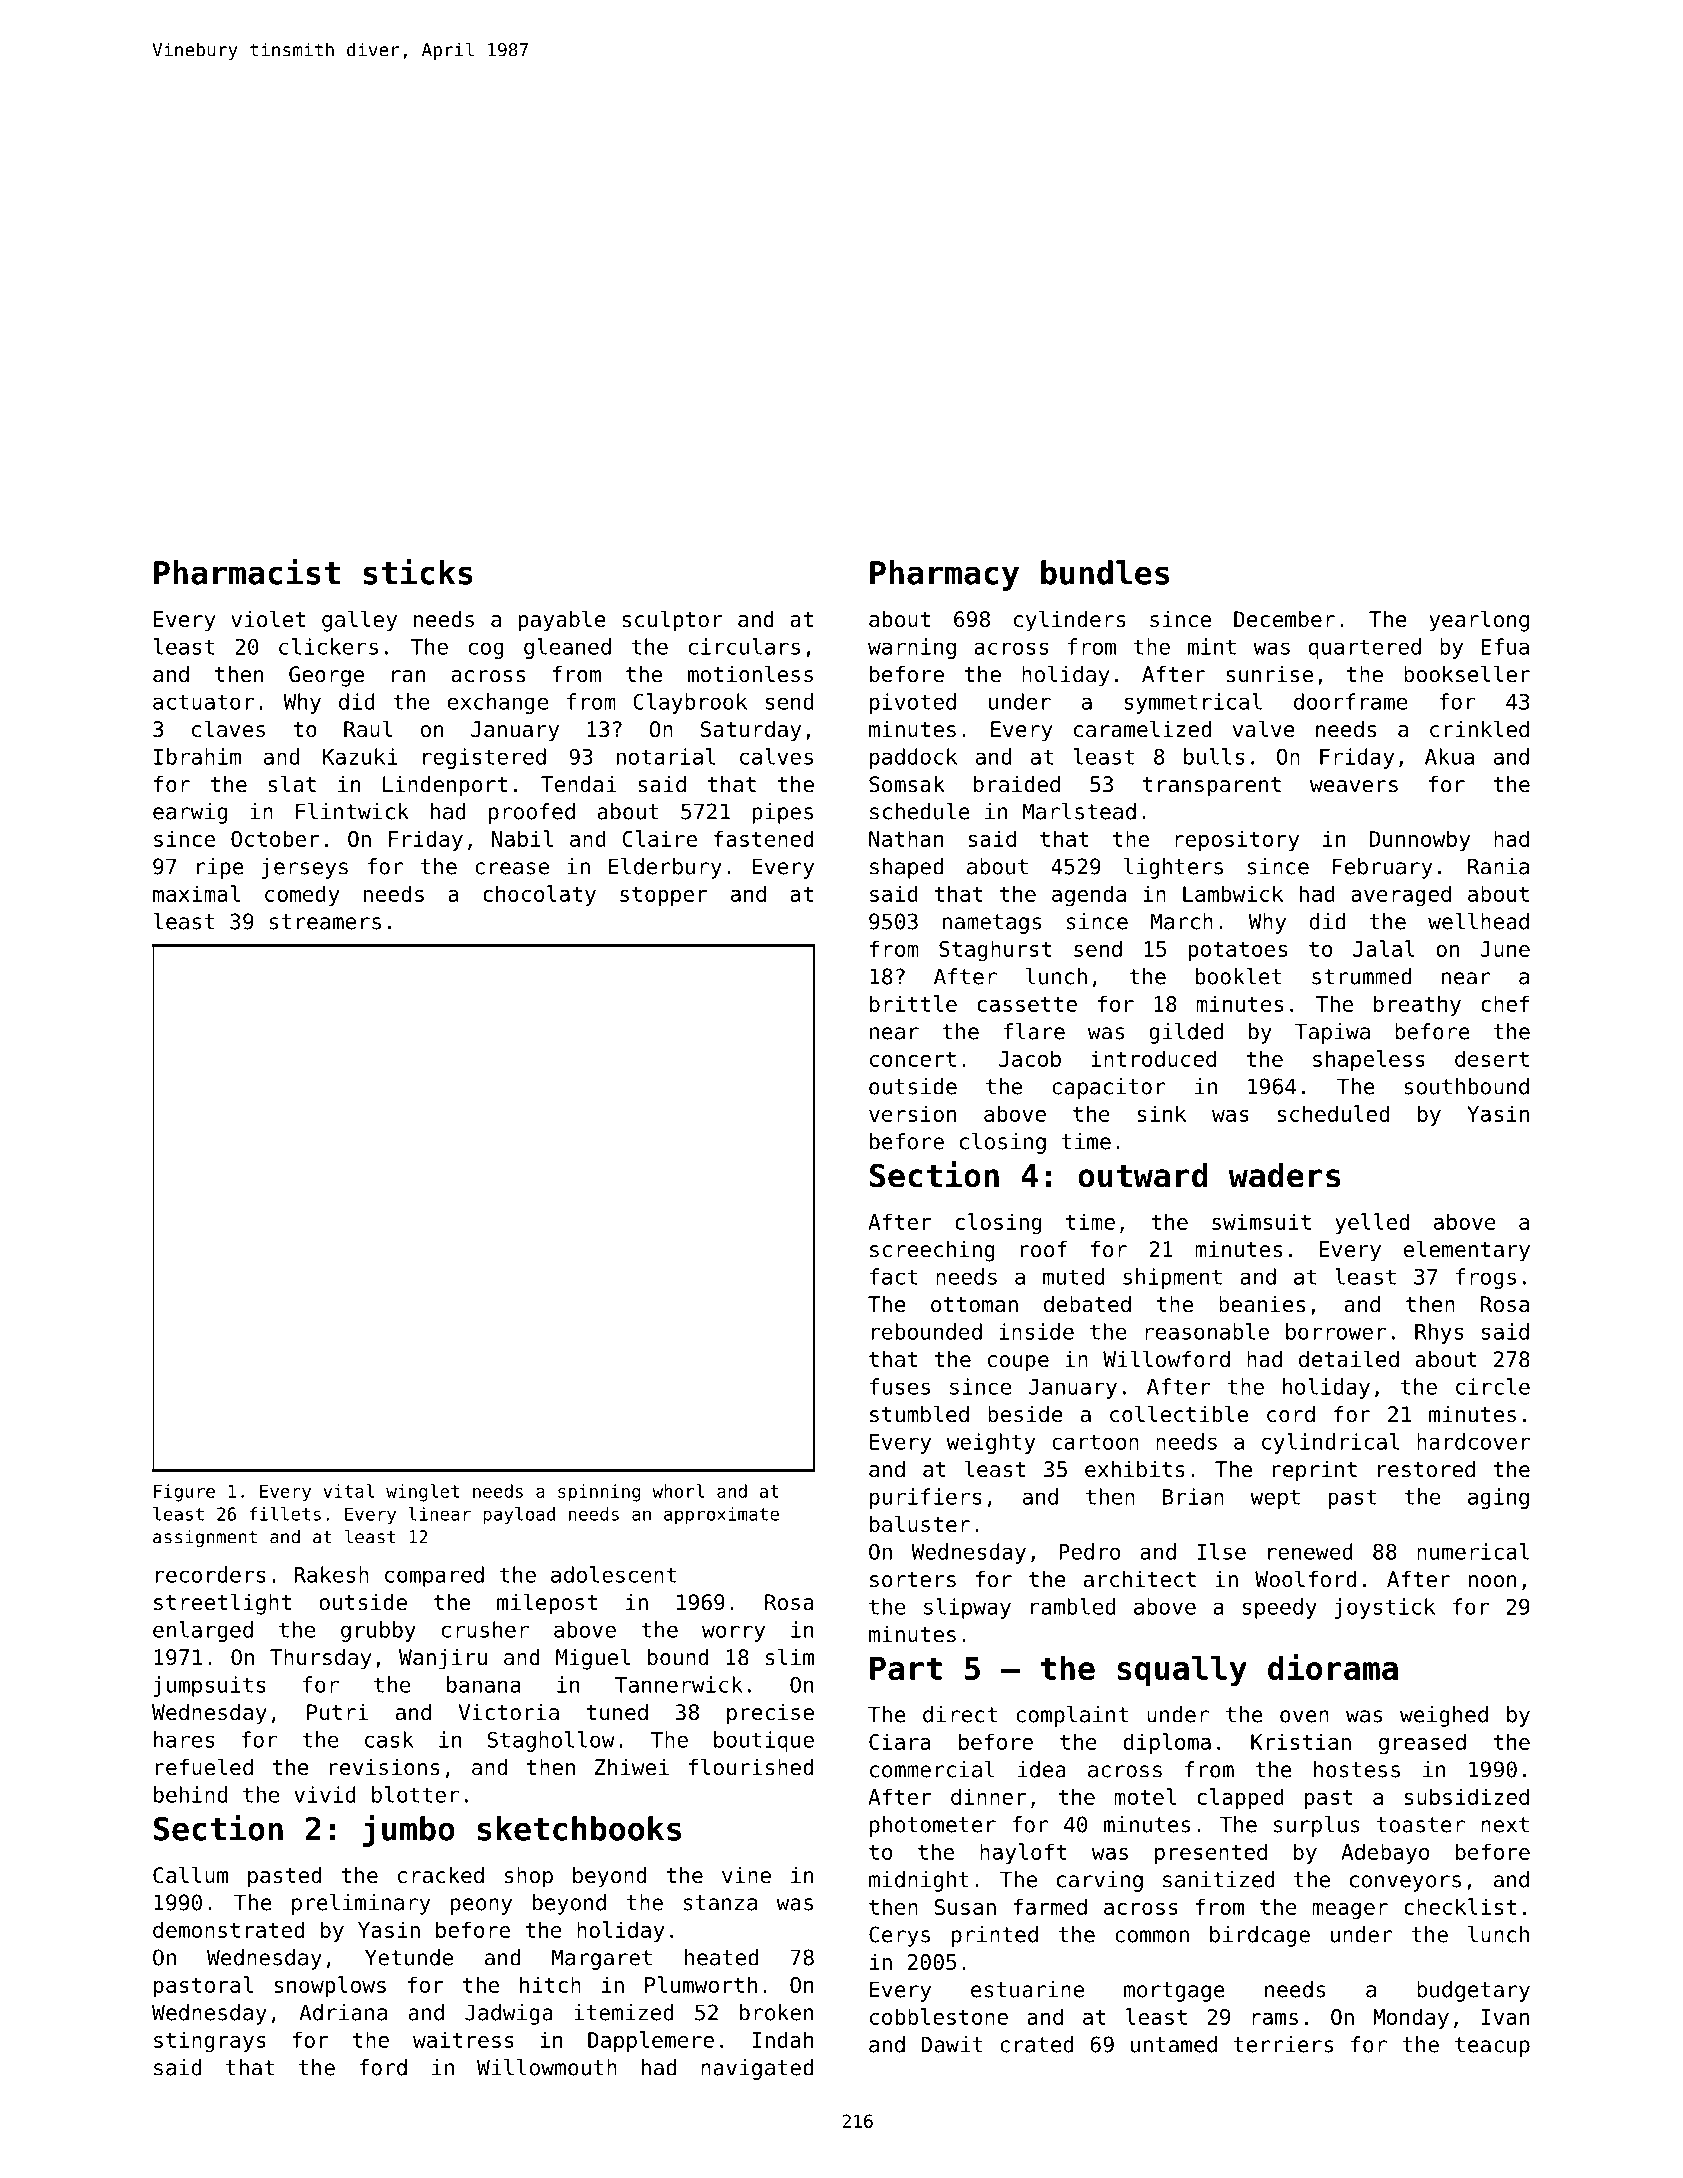  I want to click on maximal, so click(196, 893).
